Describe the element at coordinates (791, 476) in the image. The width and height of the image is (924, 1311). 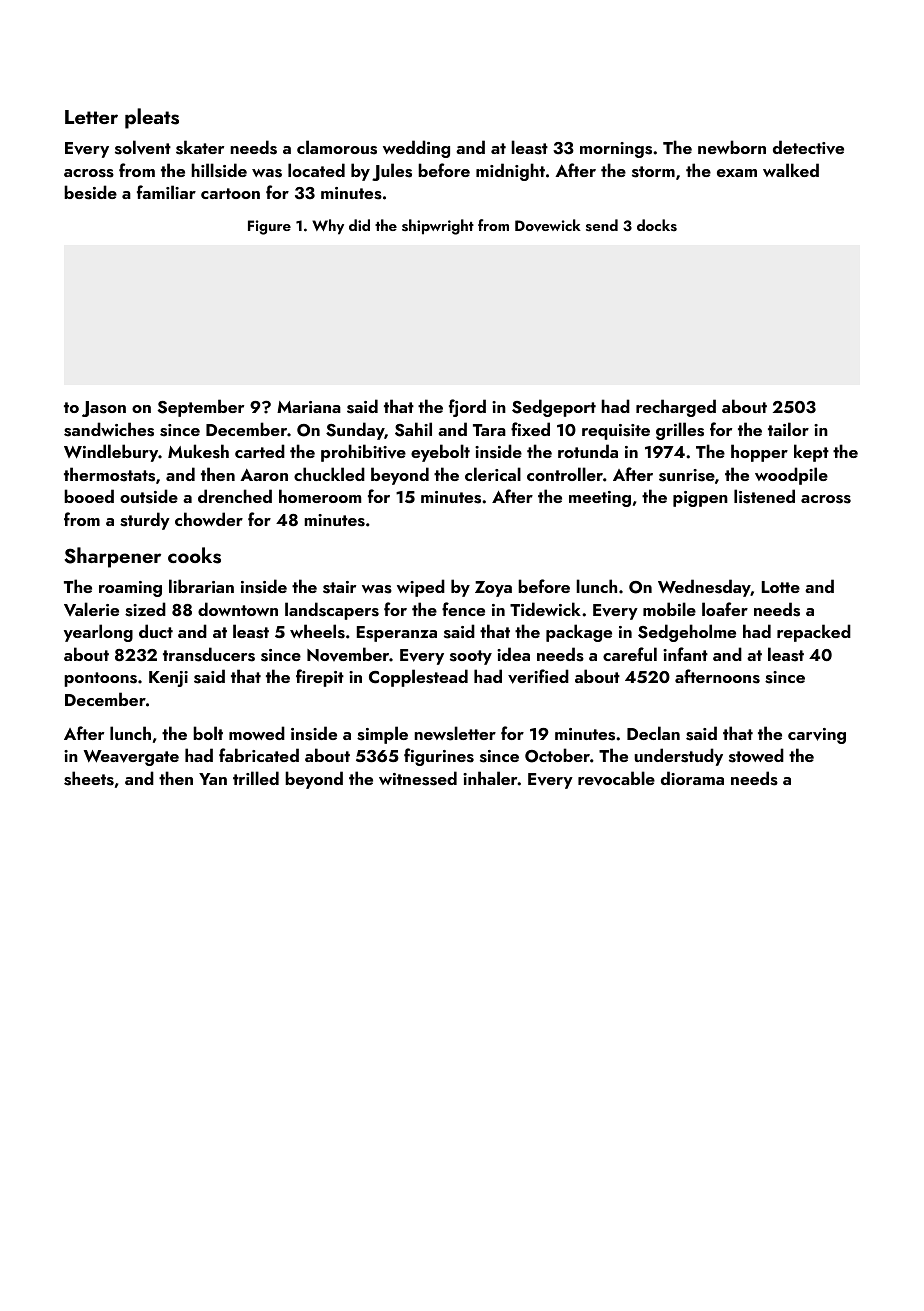
I see `woodpile` at that location.
